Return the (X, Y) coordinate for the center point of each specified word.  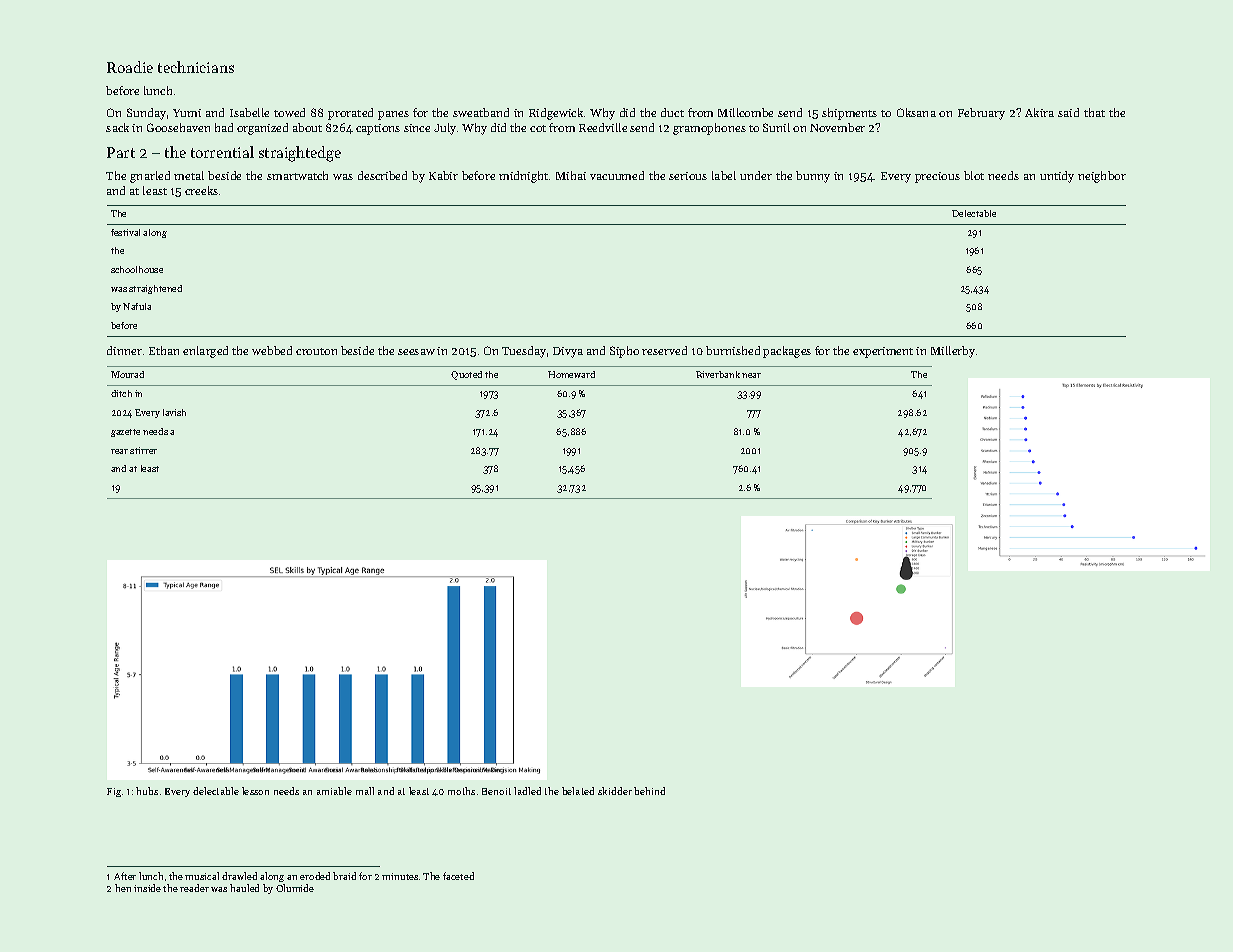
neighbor (1102, 177)
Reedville (603, 127)
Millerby (953, 352)
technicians (196, 67)
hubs (147, 791)
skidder (615, 791)
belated (578, 791)
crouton (316, 351)
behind (649, 791)
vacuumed (617, 175)
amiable (334, 791)
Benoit (496, 791)
